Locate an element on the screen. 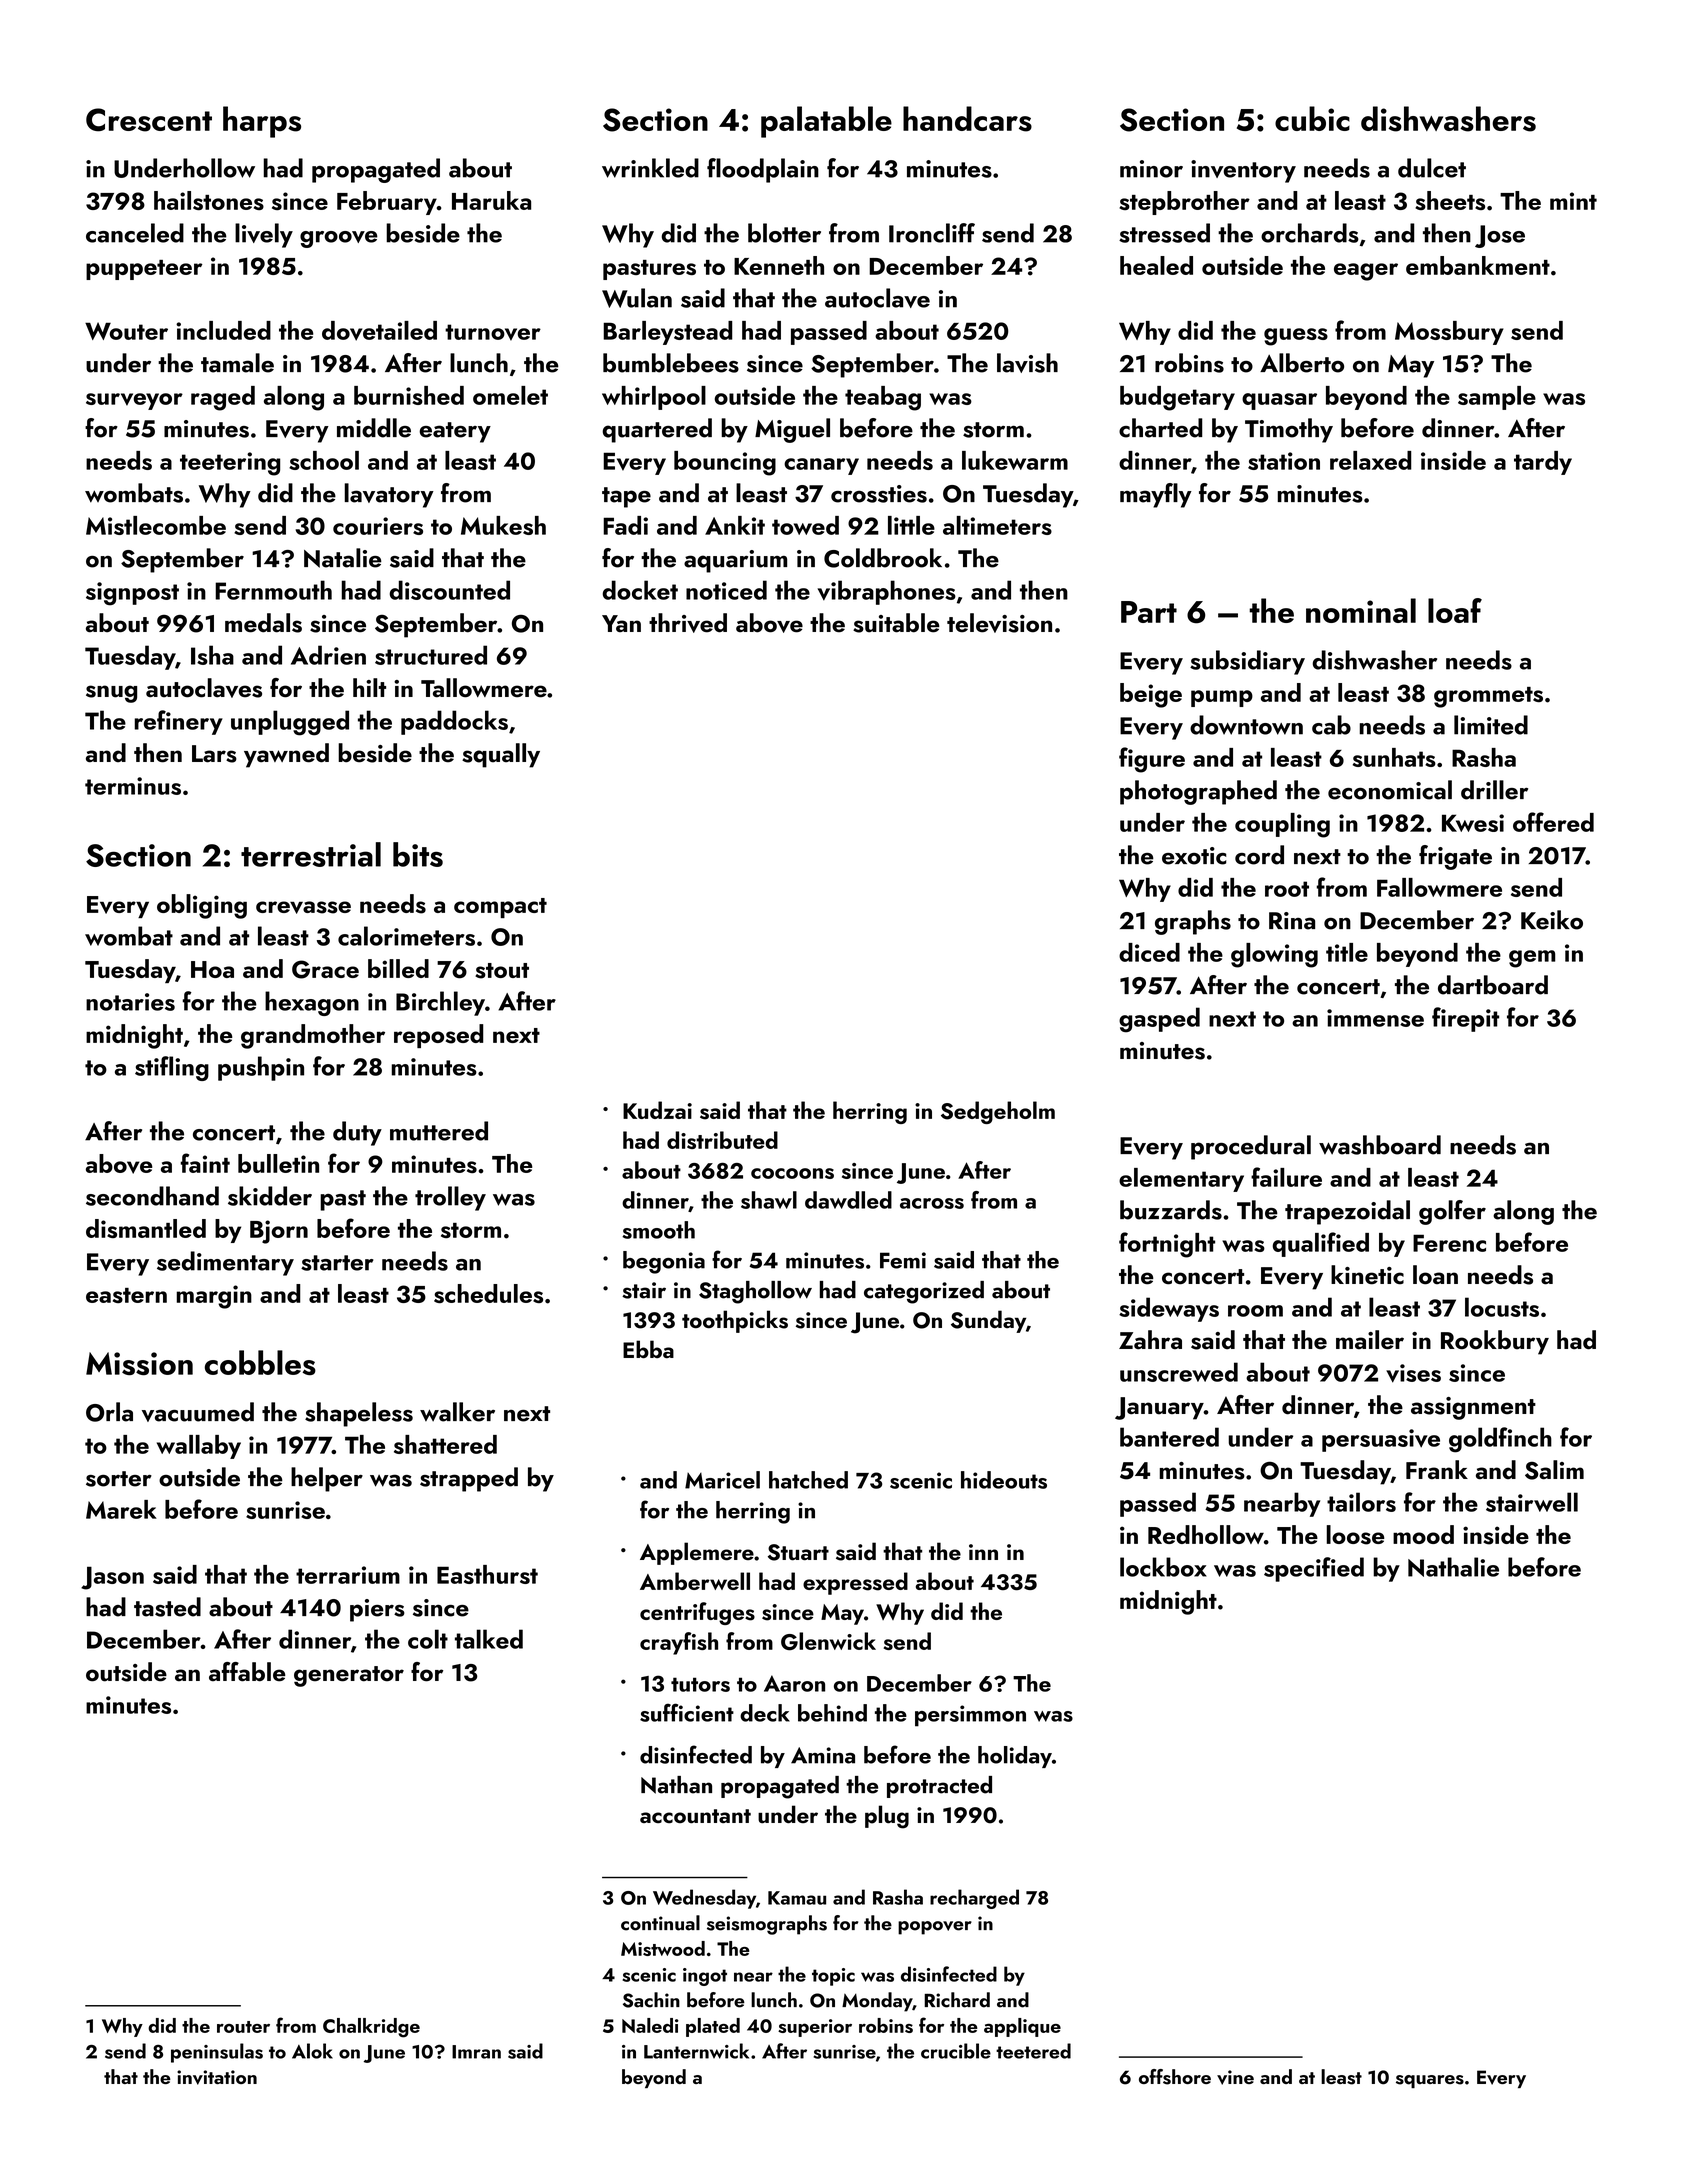 The image size is (1683, 2178). handcars is located at coordinates (967, 119).
